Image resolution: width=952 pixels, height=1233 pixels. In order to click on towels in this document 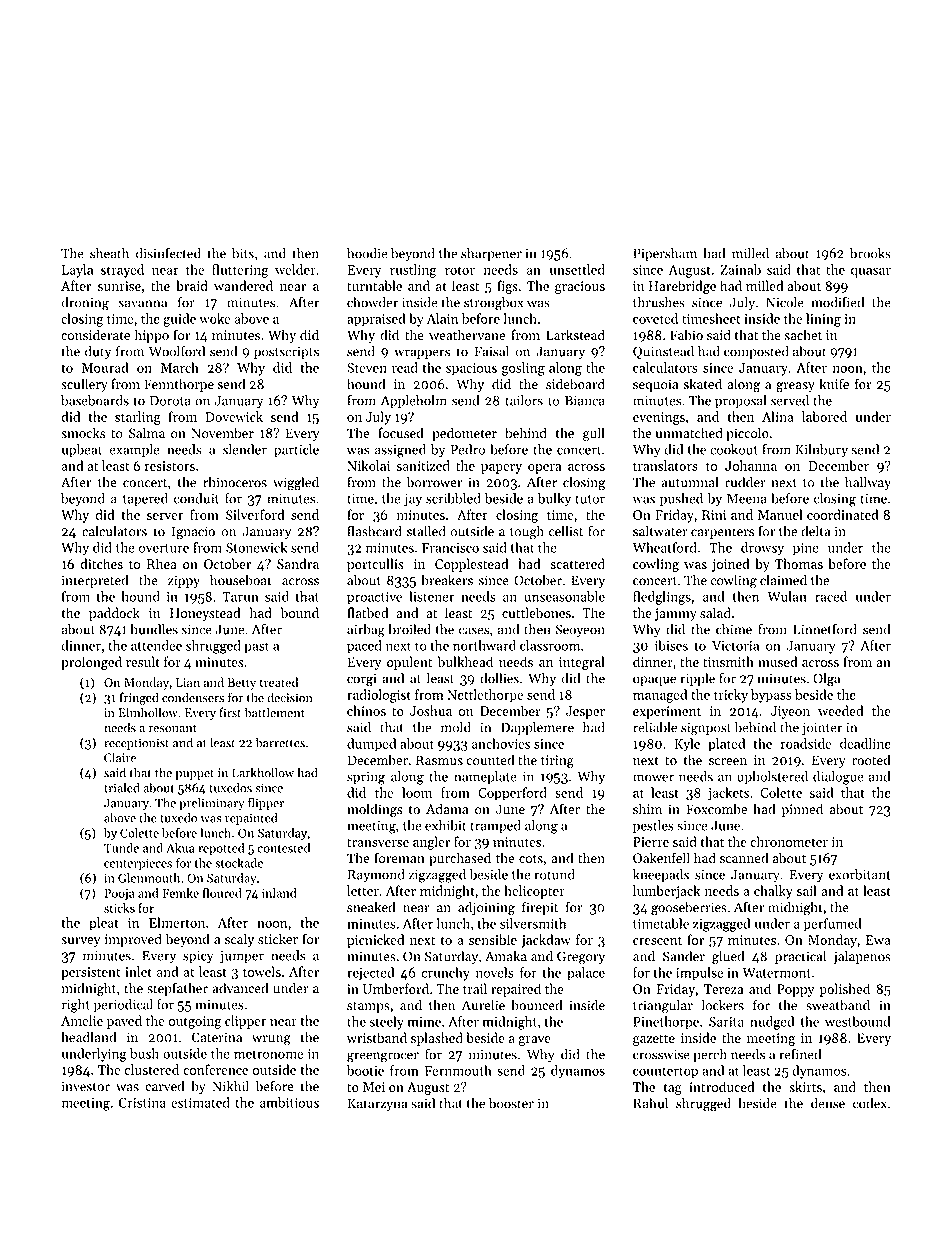, I will do `click(262, 971)`.
